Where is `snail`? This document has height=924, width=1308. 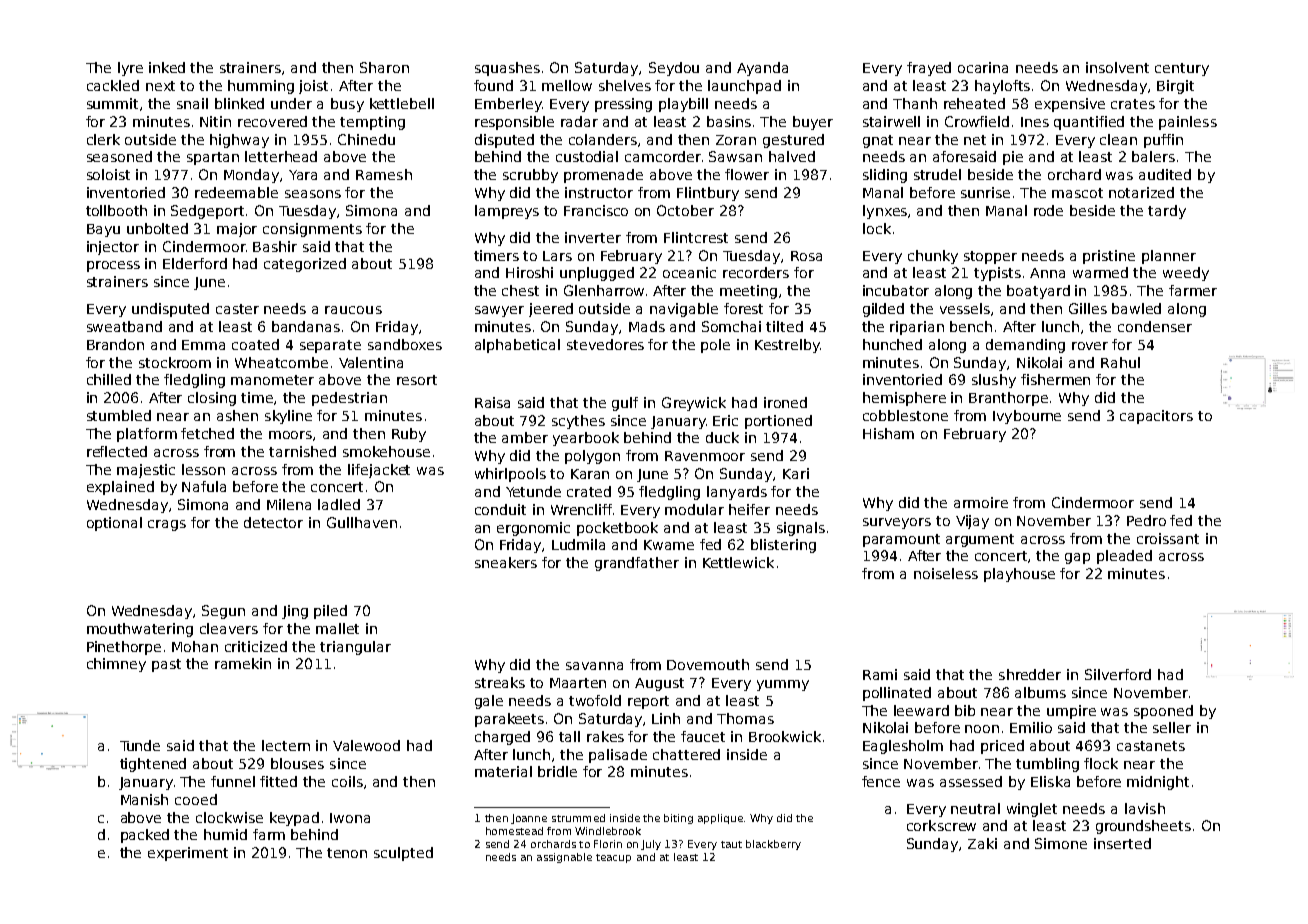
snail is located at coordinates (192, 103).
